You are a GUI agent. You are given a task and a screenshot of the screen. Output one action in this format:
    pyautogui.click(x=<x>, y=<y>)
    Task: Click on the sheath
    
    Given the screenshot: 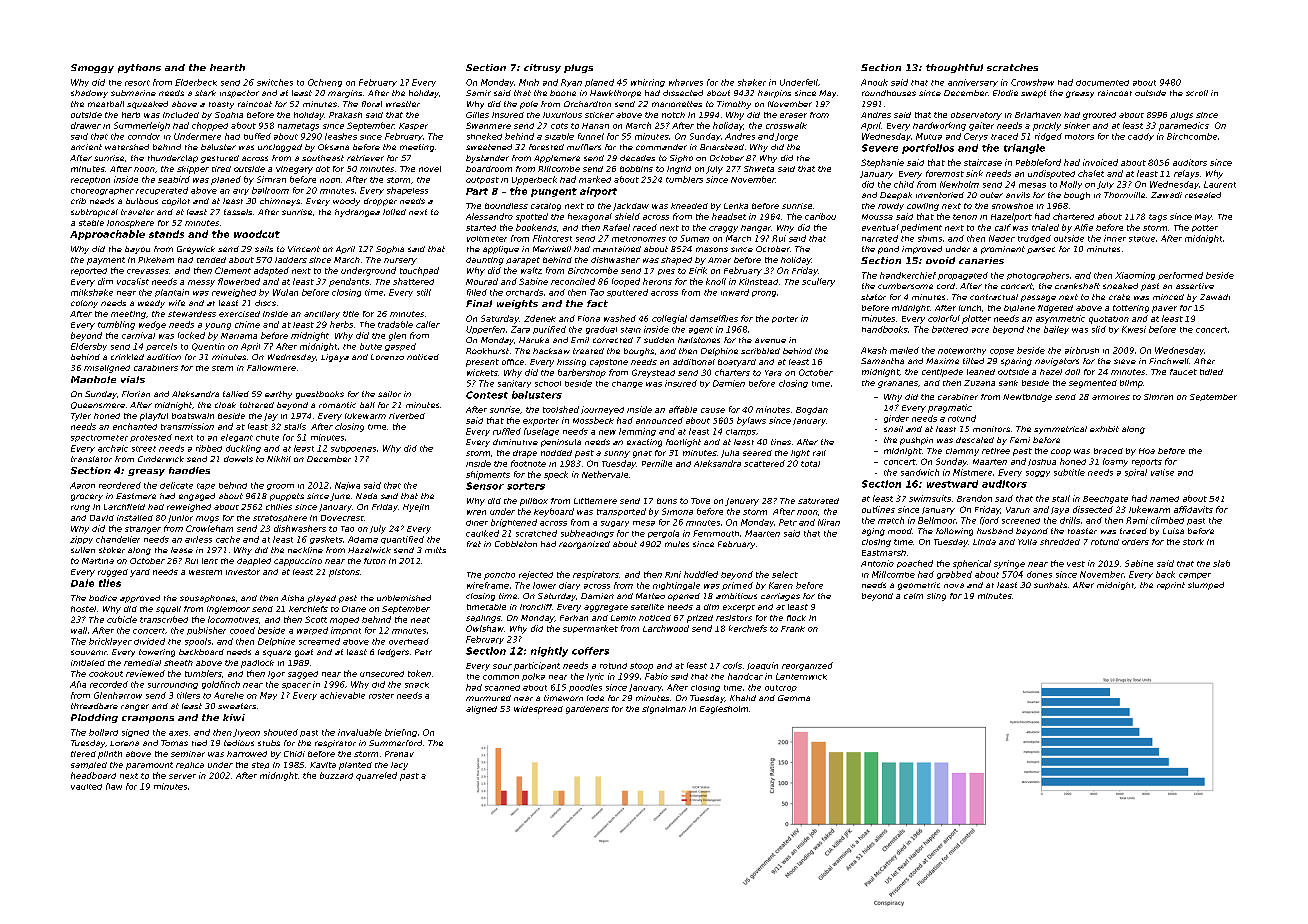 What is the action you would take?
    pyautogui.click(x=178, y=663)
